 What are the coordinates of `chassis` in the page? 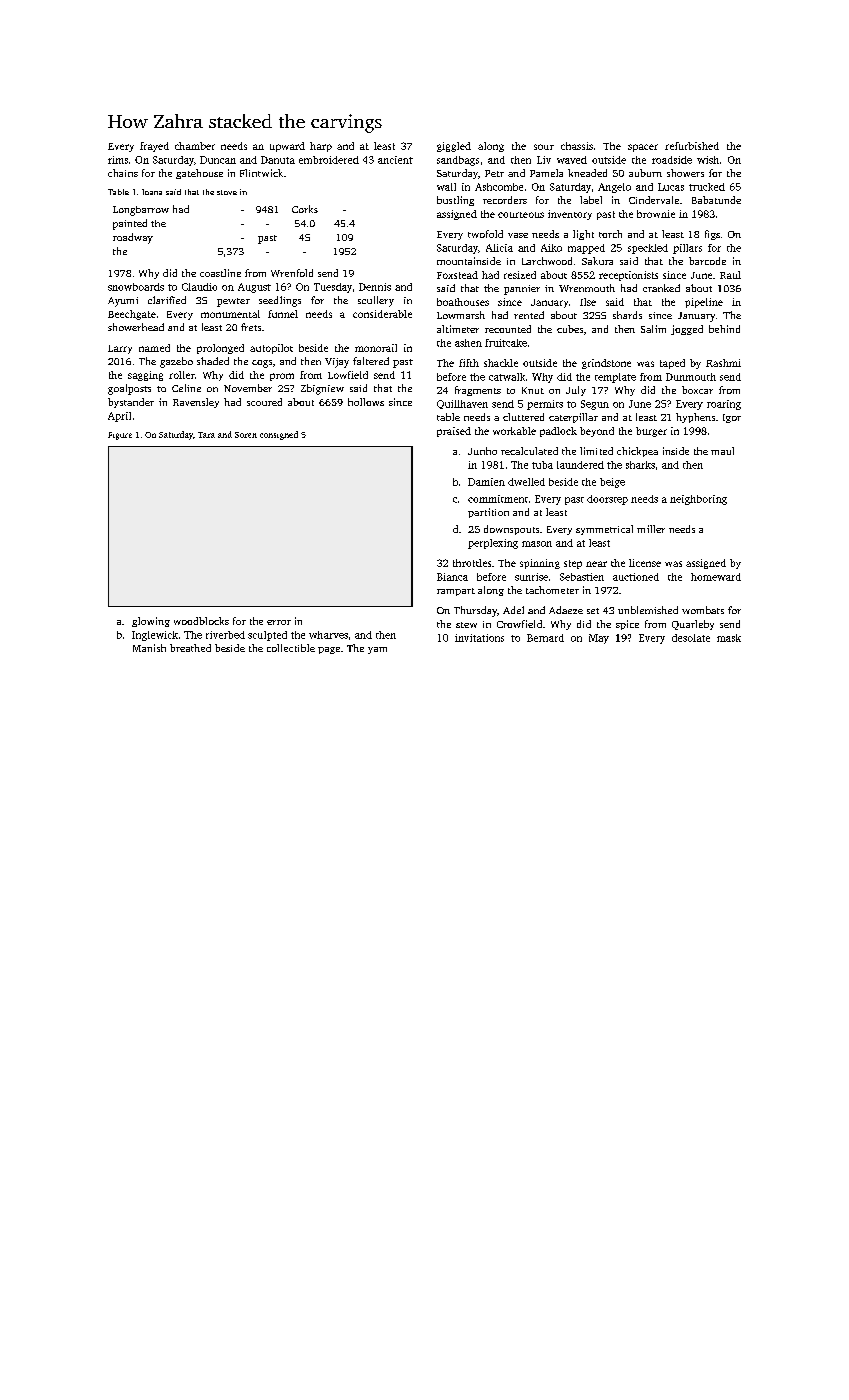 It's located at (577, 146).
